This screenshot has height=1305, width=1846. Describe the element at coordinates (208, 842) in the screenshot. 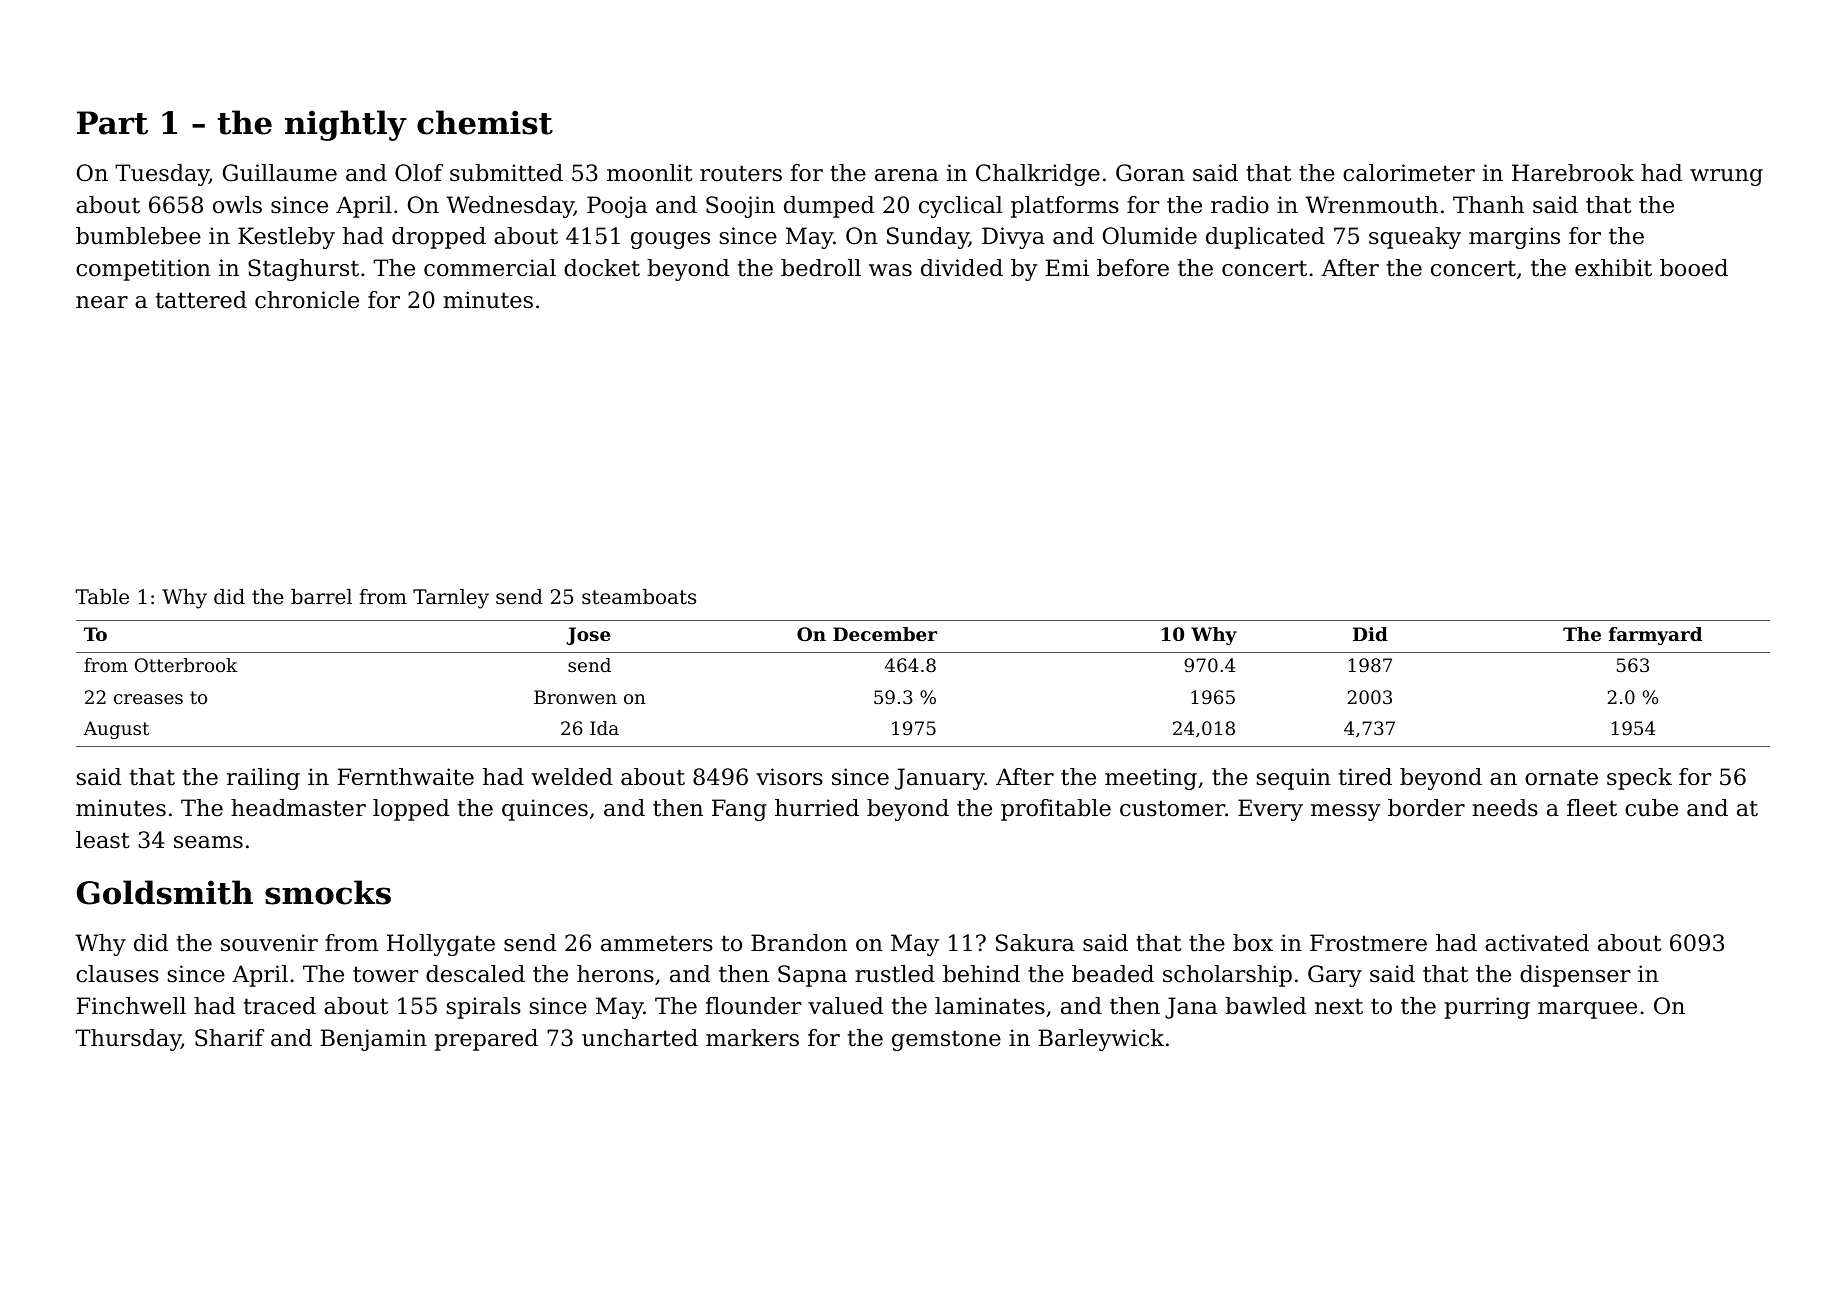

I see `seams` at that location.
